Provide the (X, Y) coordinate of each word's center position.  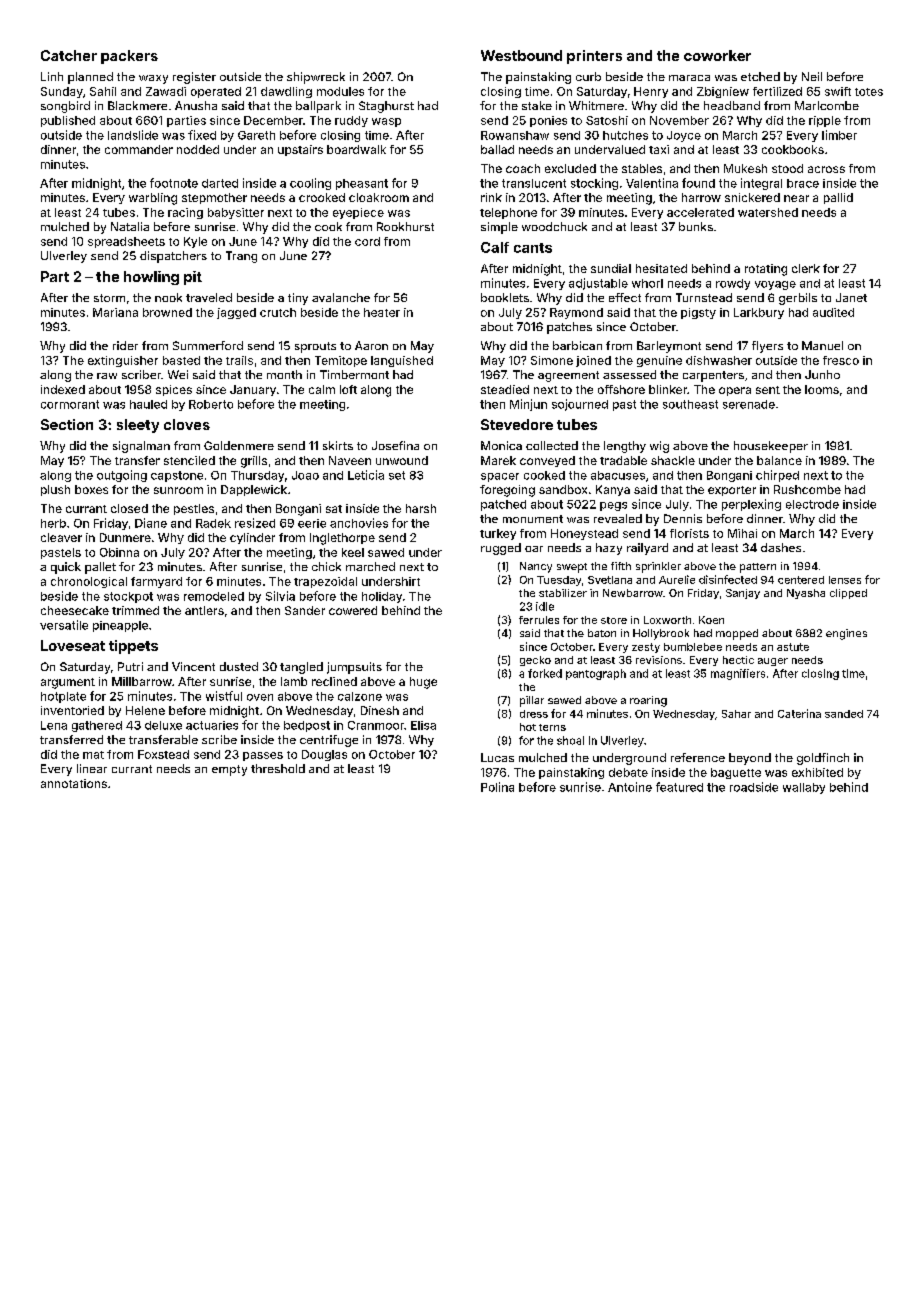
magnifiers (738, 674)
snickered (752, 197)
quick (66, 568)
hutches (625, 135)
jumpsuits (354, 668)
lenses (845, 580)
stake (537, 105)
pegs (613, 506)
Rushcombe (807, 489)
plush (55, 490)
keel (353, 552)
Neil (812, 76)
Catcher (69, 55)
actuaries (212, 725)
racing (185, 213)
